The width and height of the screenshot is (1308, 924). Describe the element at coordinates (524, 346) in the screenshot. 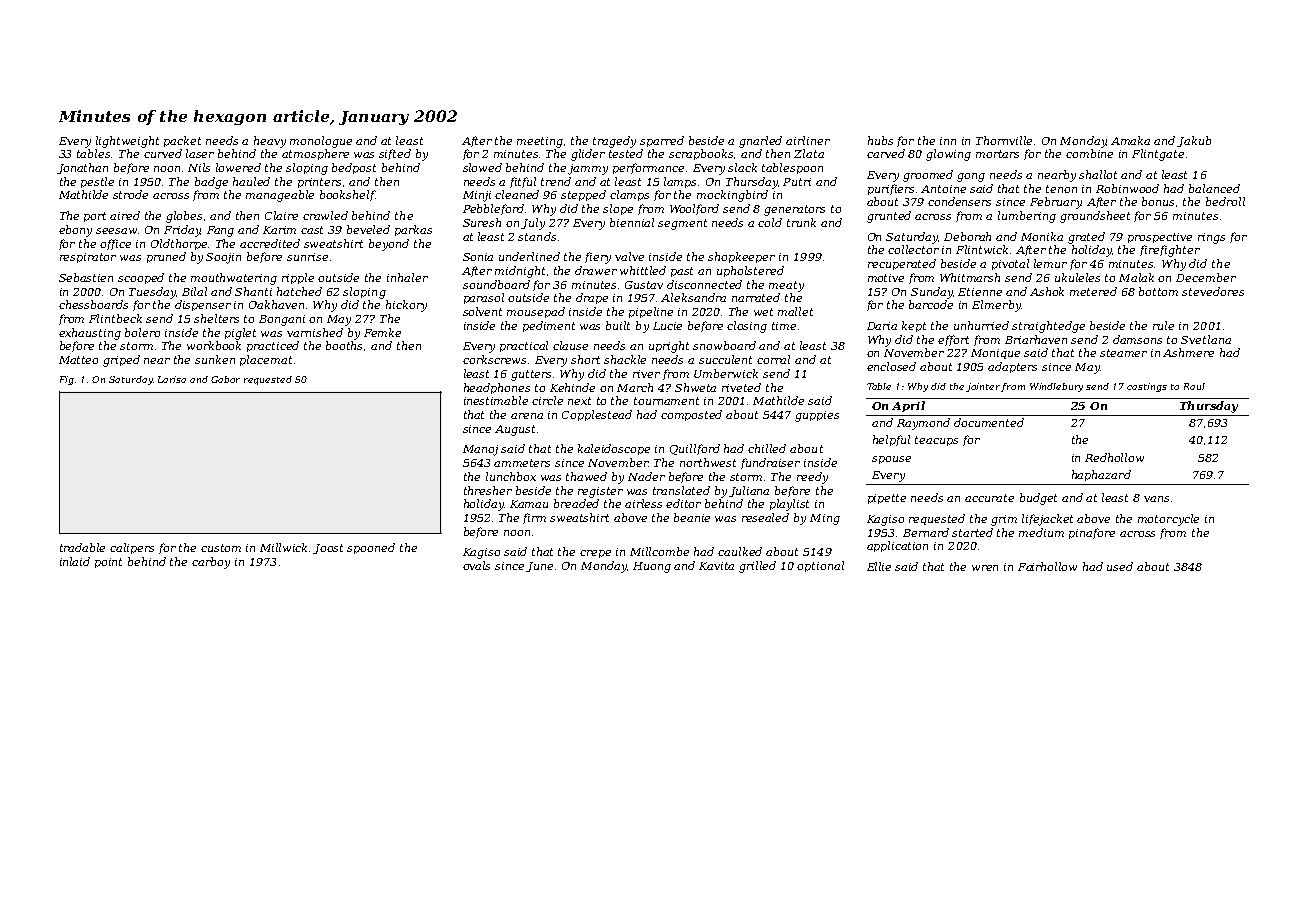

I see `practical` at that location.
